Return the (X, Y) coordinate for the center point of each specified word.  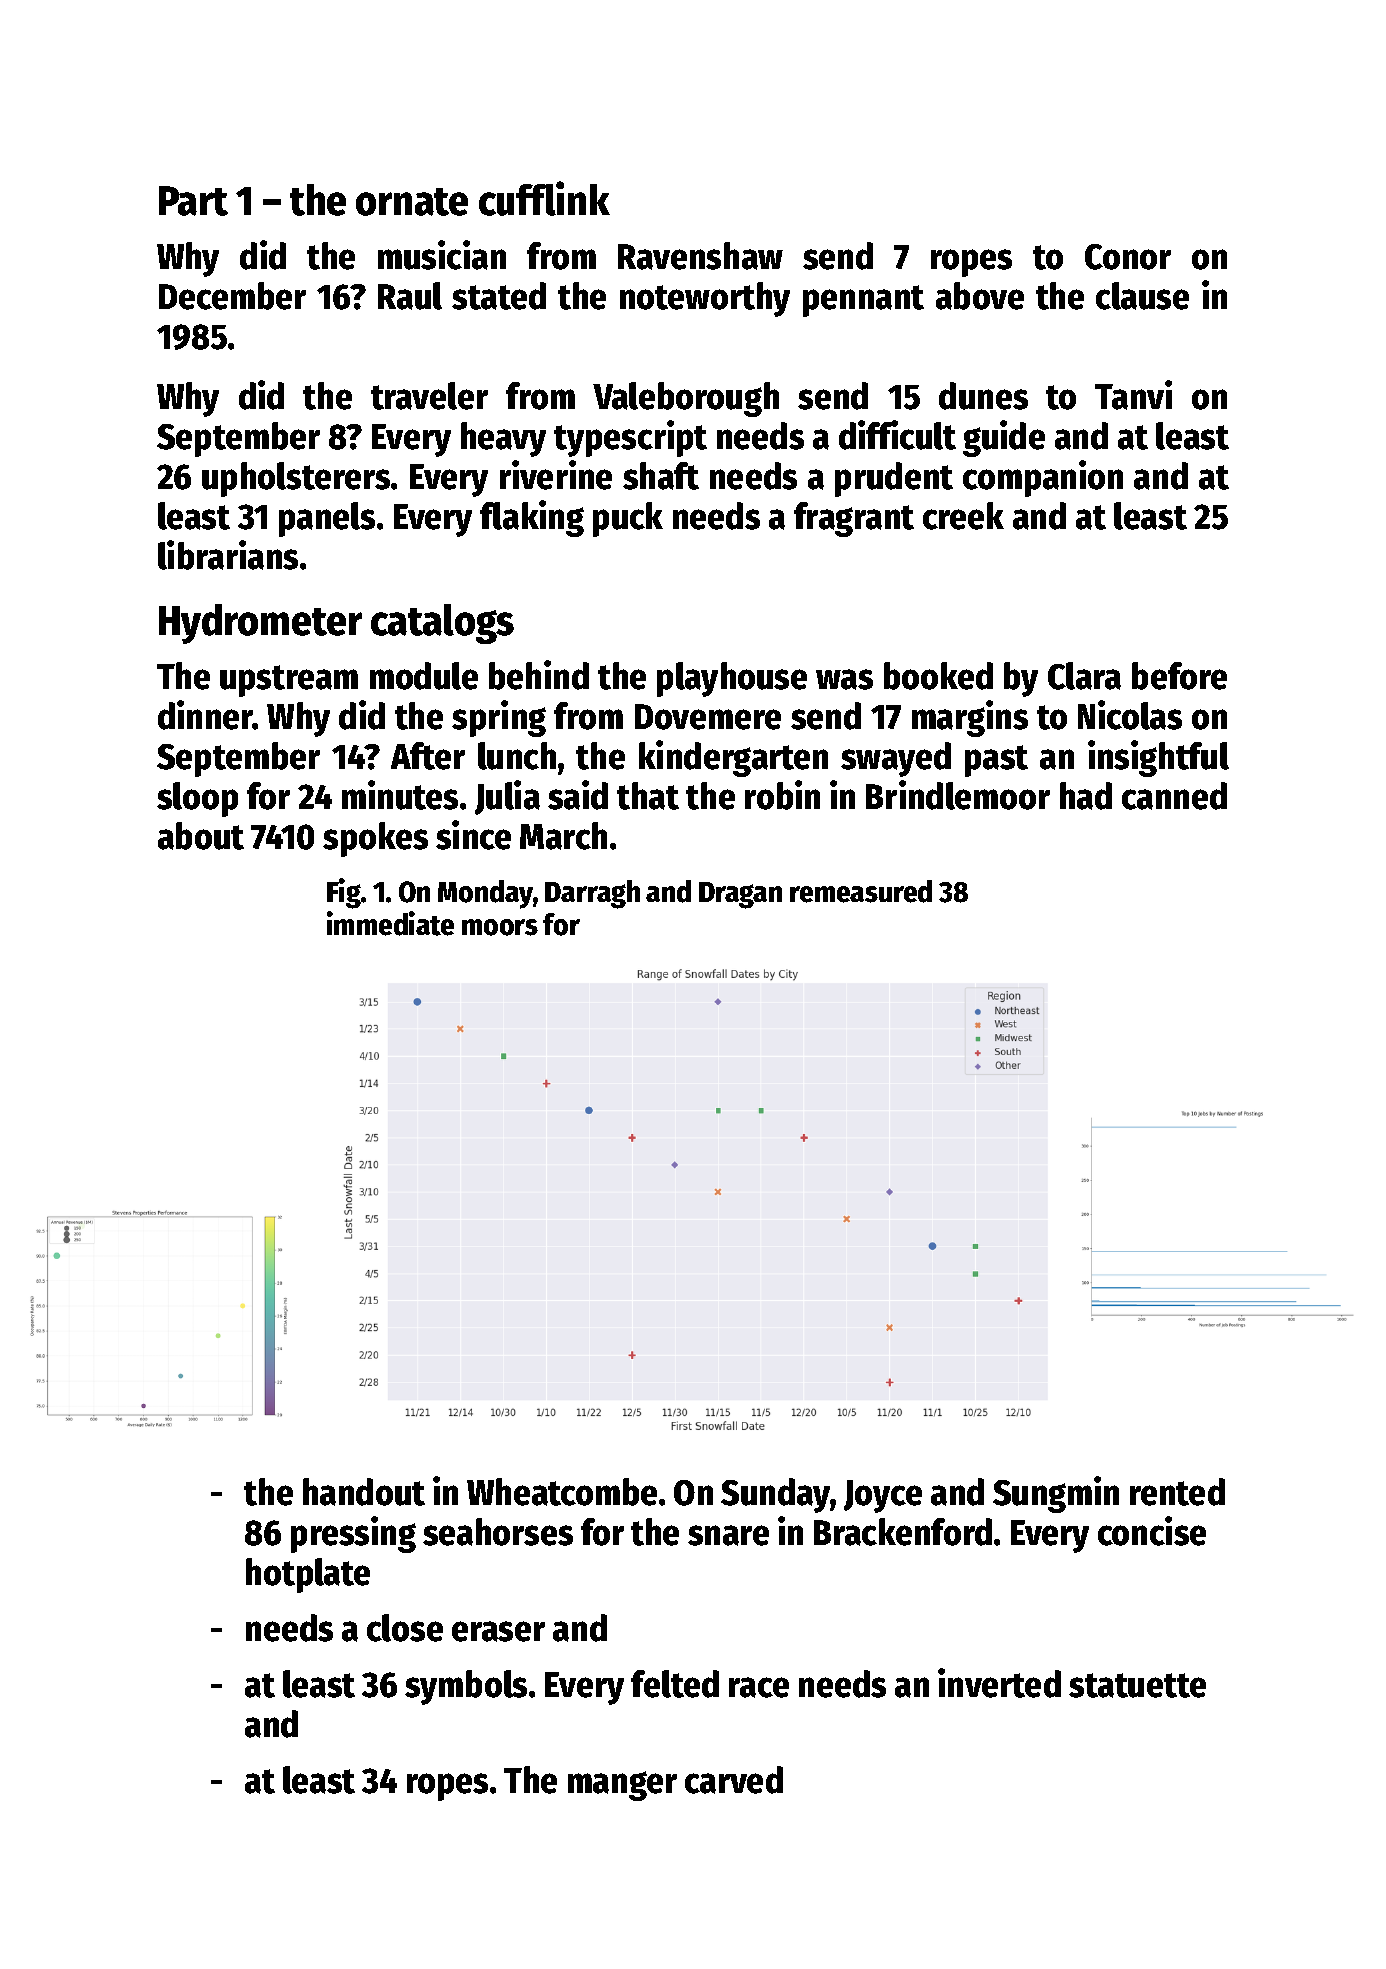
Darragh (592, 894)
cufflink (544, 198)
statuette (1137, 1685)
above (980, 296)
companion (1043, 478)
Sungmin (1056, 1494)
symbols (466, 1687)
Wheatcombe (562, 1492)
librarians (228, 555)
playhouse (732, 679)
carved (734, 1780)
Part (193, 201)
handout (364, 1492)
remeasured (861, 891)
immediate (390, 923)
